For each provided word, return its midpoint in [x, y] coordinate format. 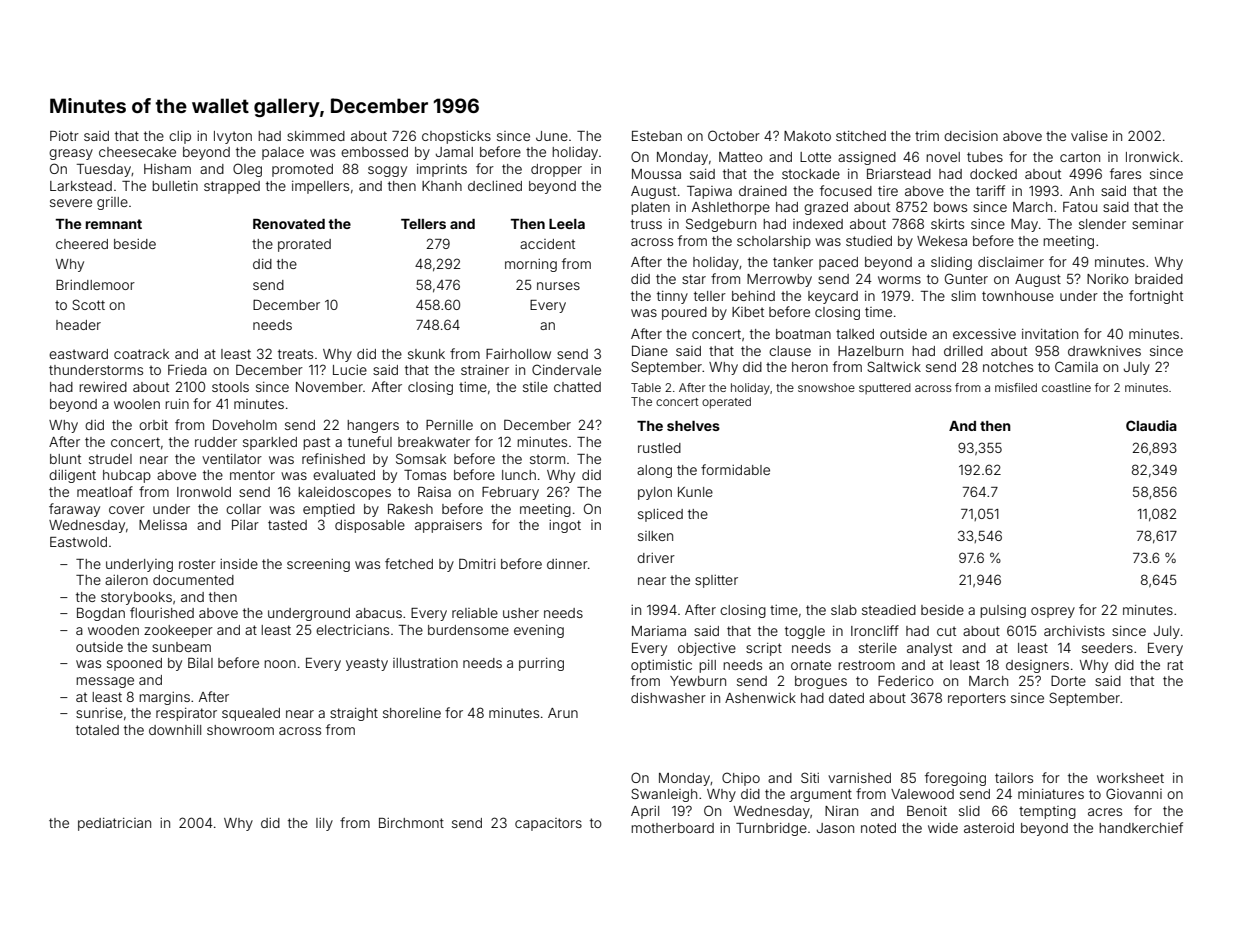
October [734, 135]
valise [1089, 136]
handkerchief [1141, 827]
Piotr [64, 136]
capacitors [548, 824]
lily [324, 824]
